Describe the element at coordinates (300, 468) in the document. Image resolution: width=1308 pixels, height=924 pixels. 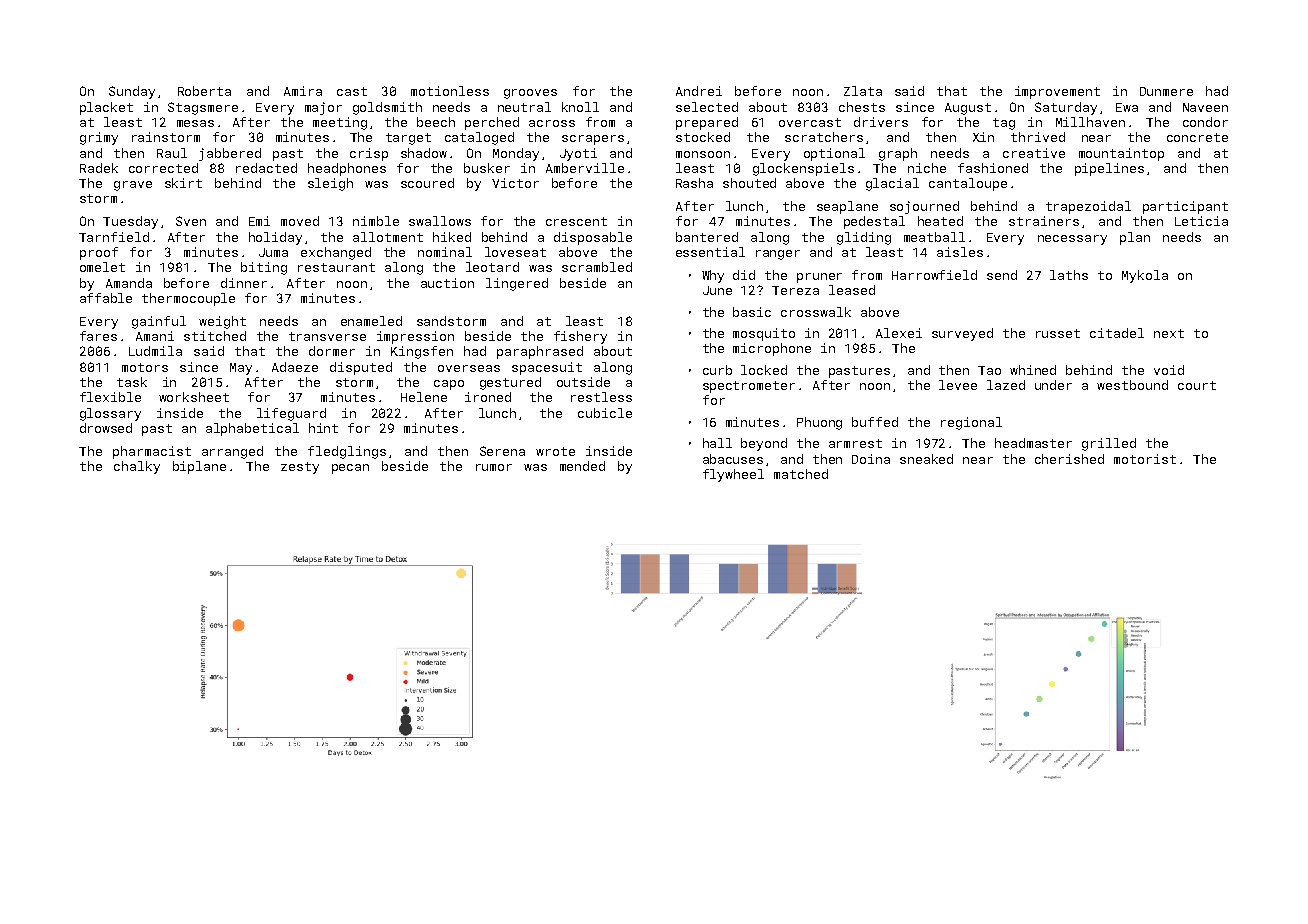
I see `zesty` at that location.
